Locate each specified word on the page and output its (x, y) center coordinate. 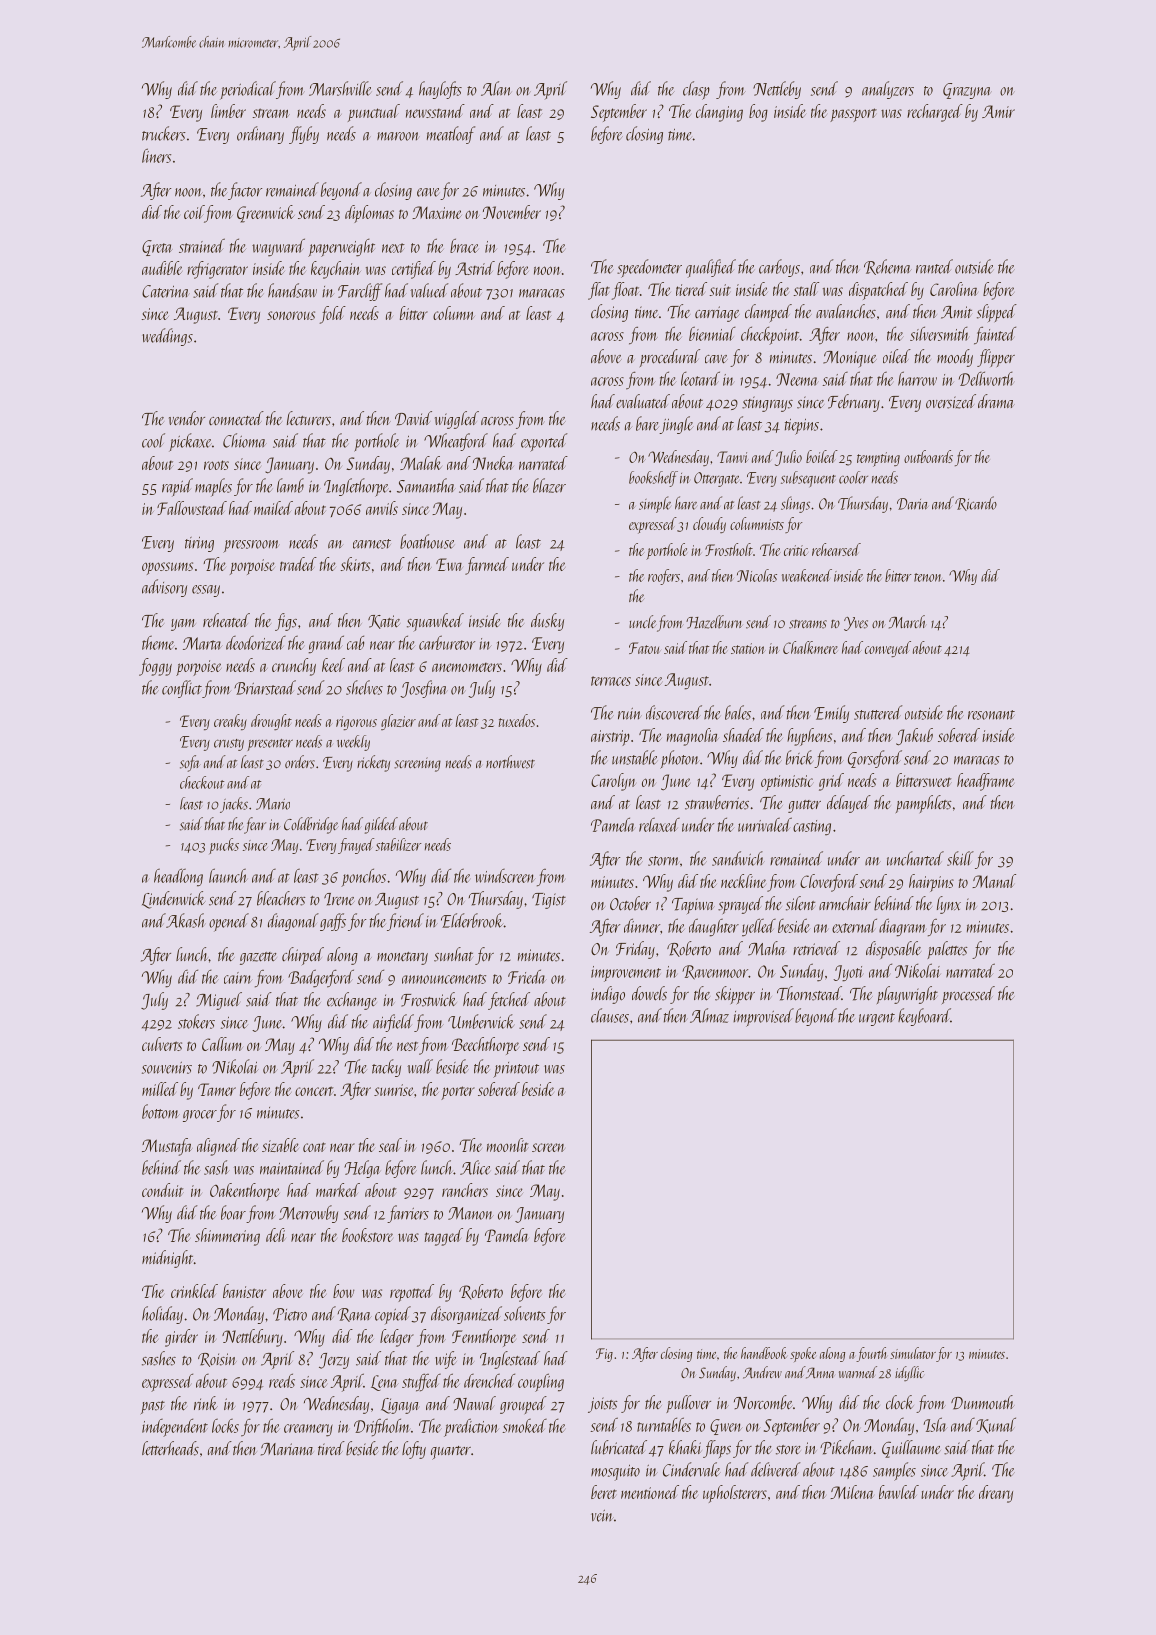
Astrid (475, 268)
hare (686, 503)
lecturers (309, 418)
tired (331, 1448)
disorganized (466, 1315)
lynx (949, 905)
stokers (196, 1021)
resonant (991, 715)
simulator (913, 1353)
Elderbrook (472, 920)
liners (156, 155)
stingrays (767, 404)
